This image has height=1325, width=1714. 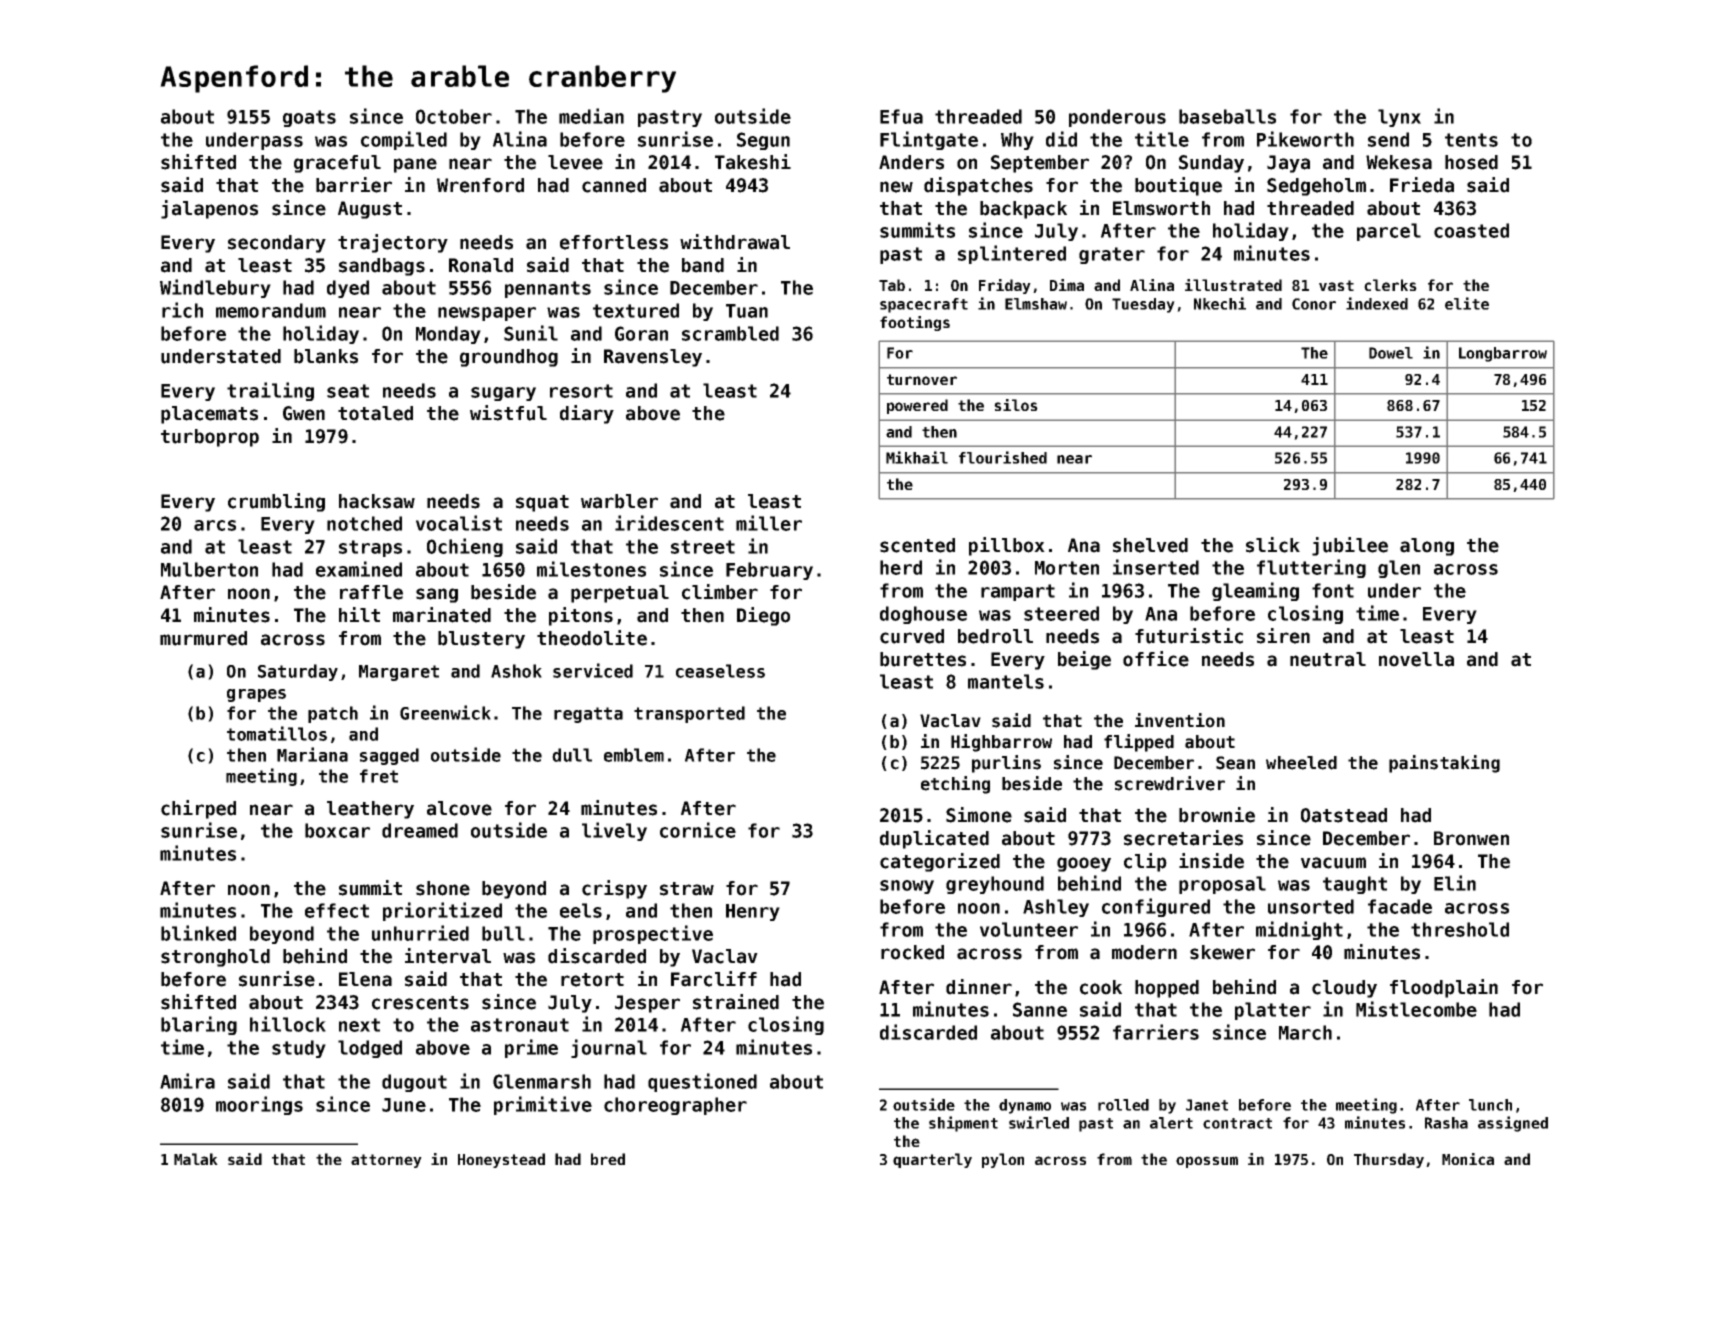 I want to click on bedroll, so click(x=995, y=636).
